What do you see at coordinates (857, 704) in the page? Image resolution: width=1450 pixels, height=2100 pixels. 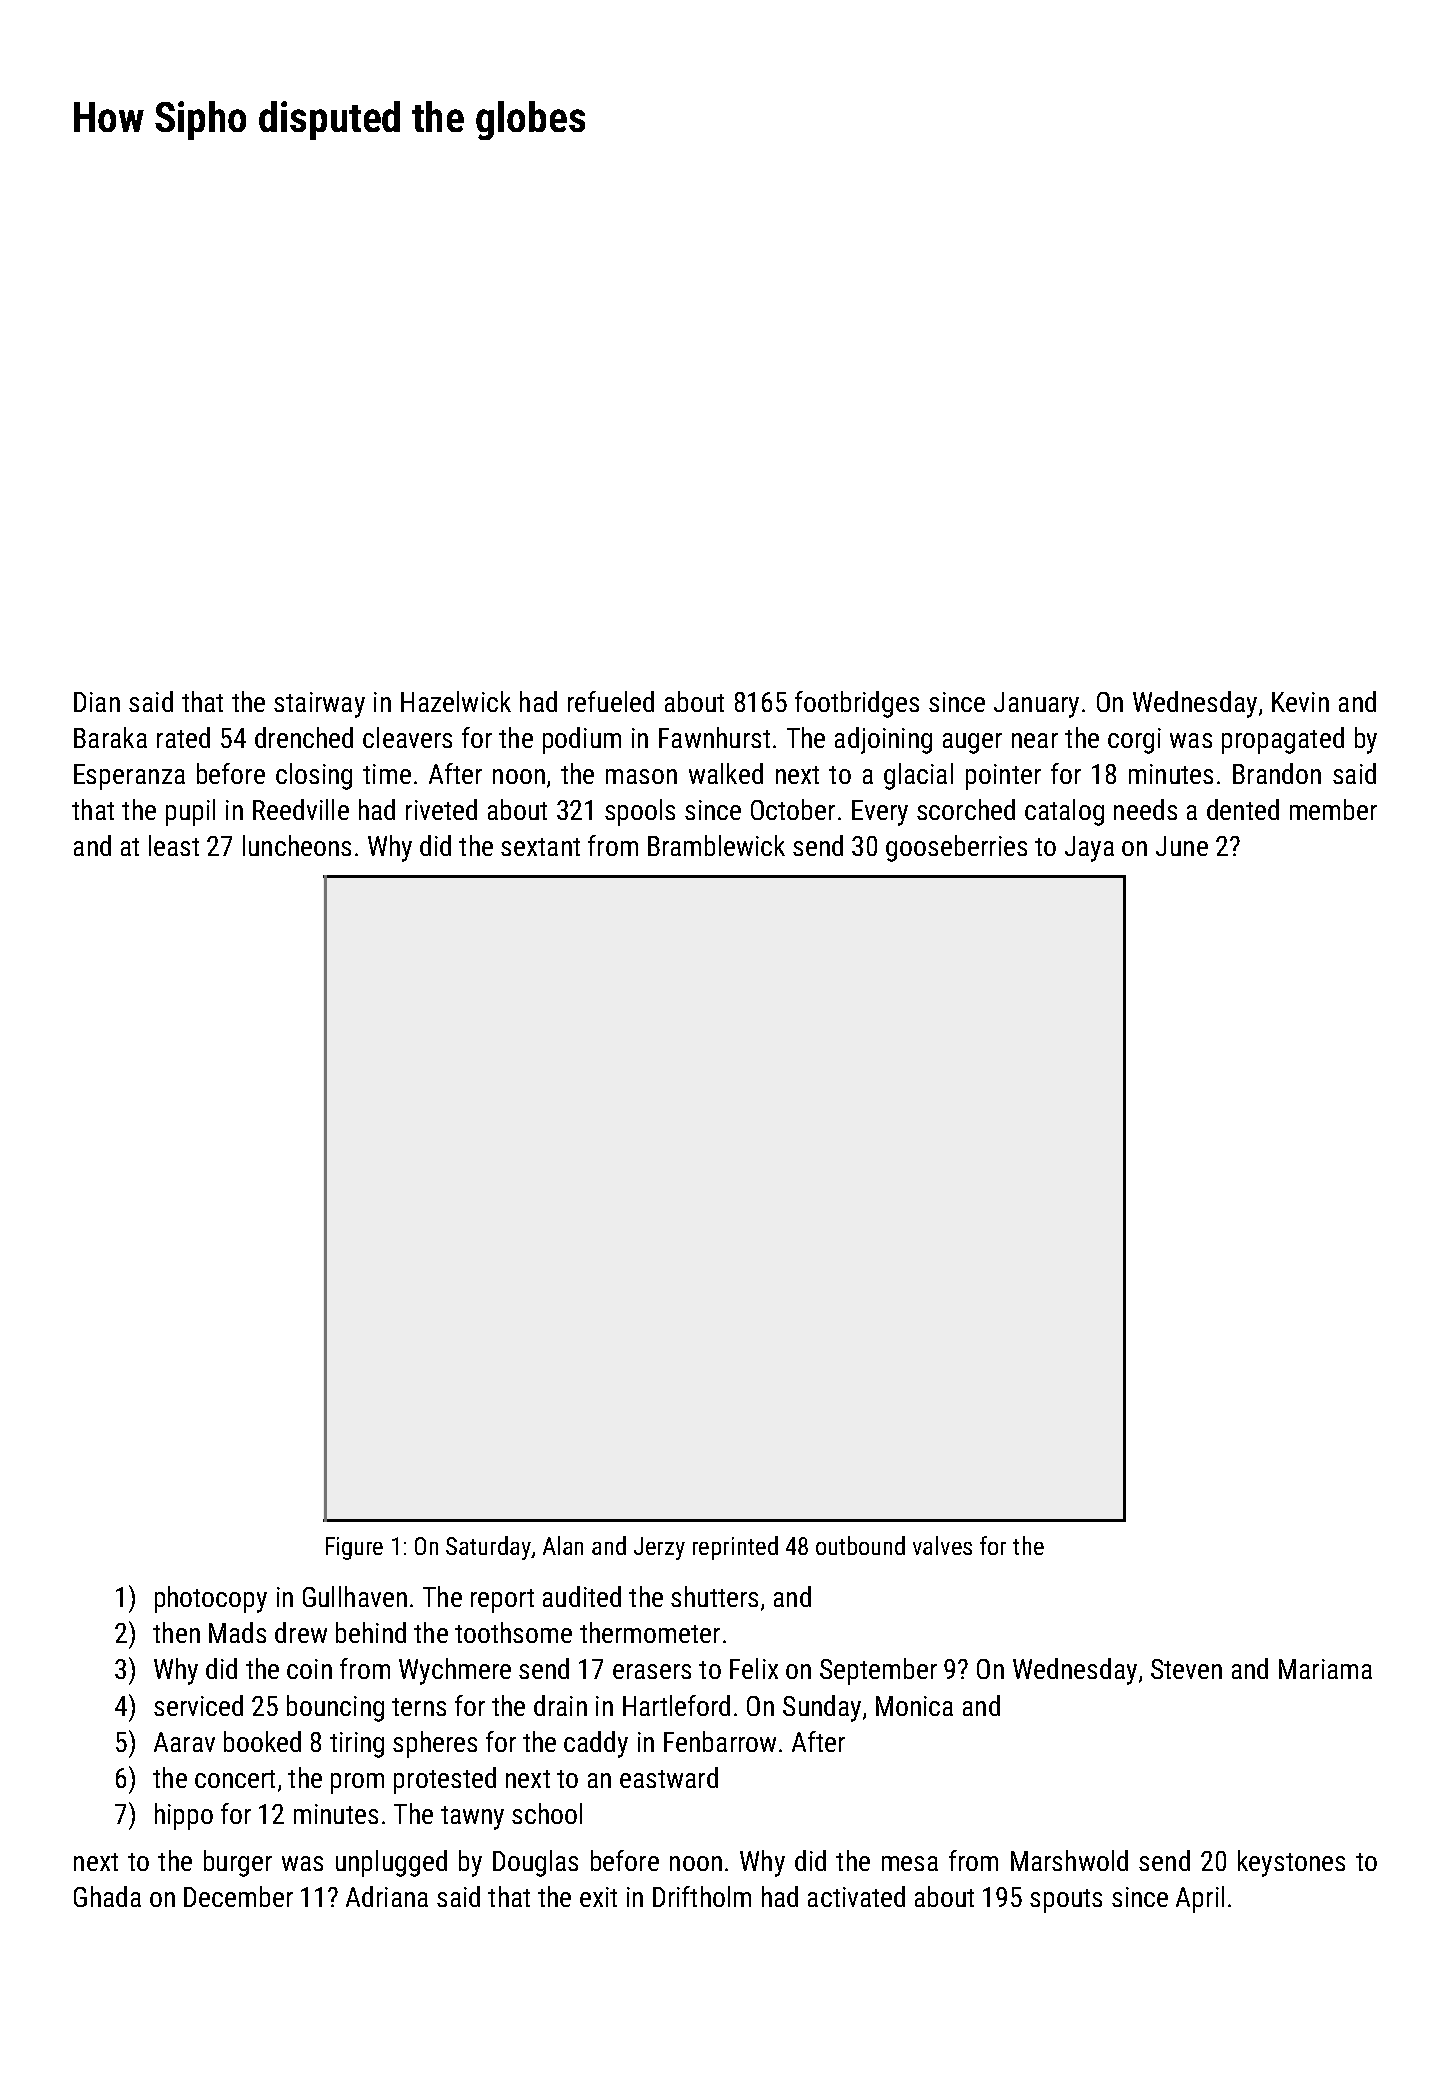 I see `footbridges` at bounding box center [857, 704].
